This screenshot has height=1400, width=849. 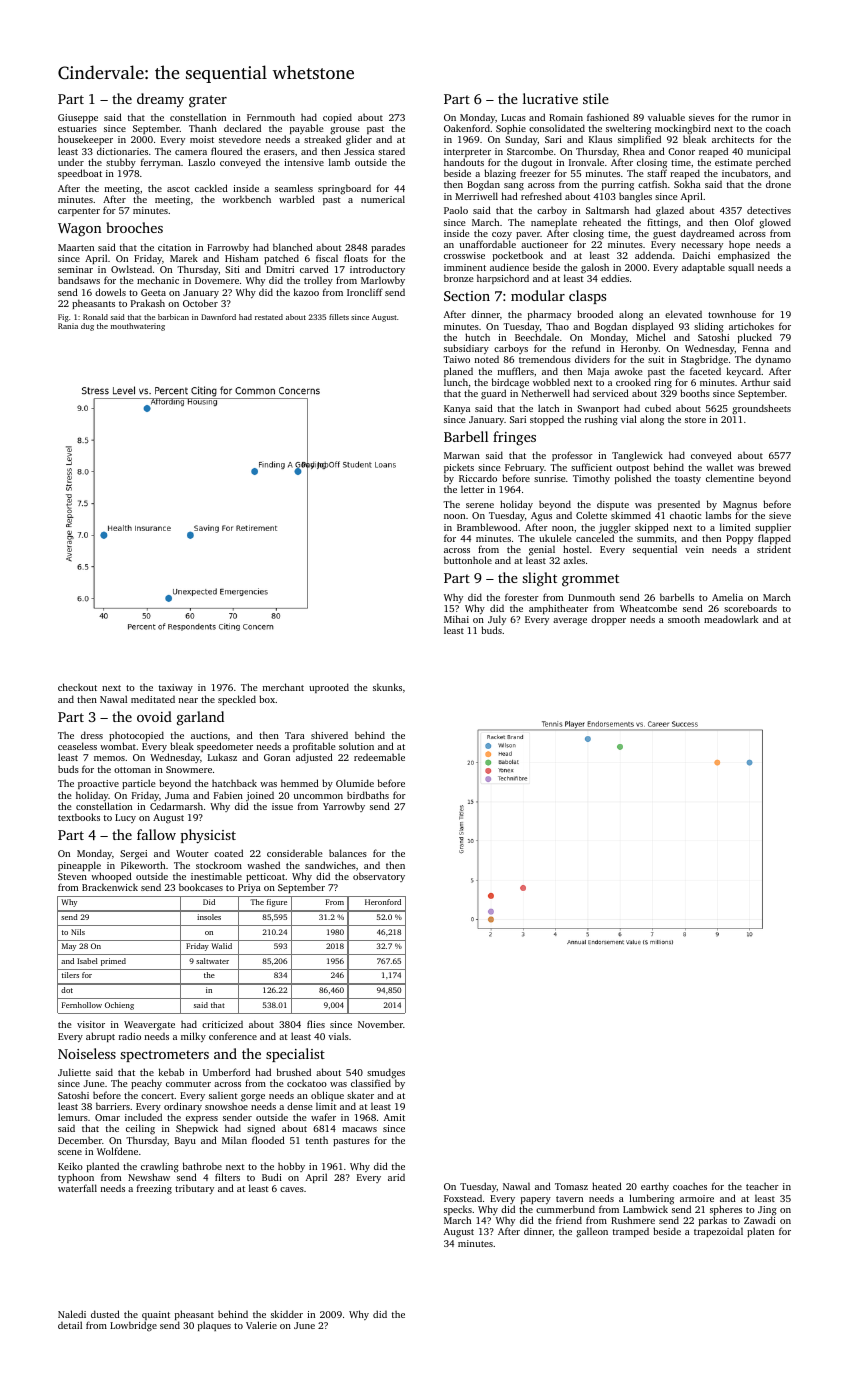 I want to click on criticized, so click(x=222, y=1024).
